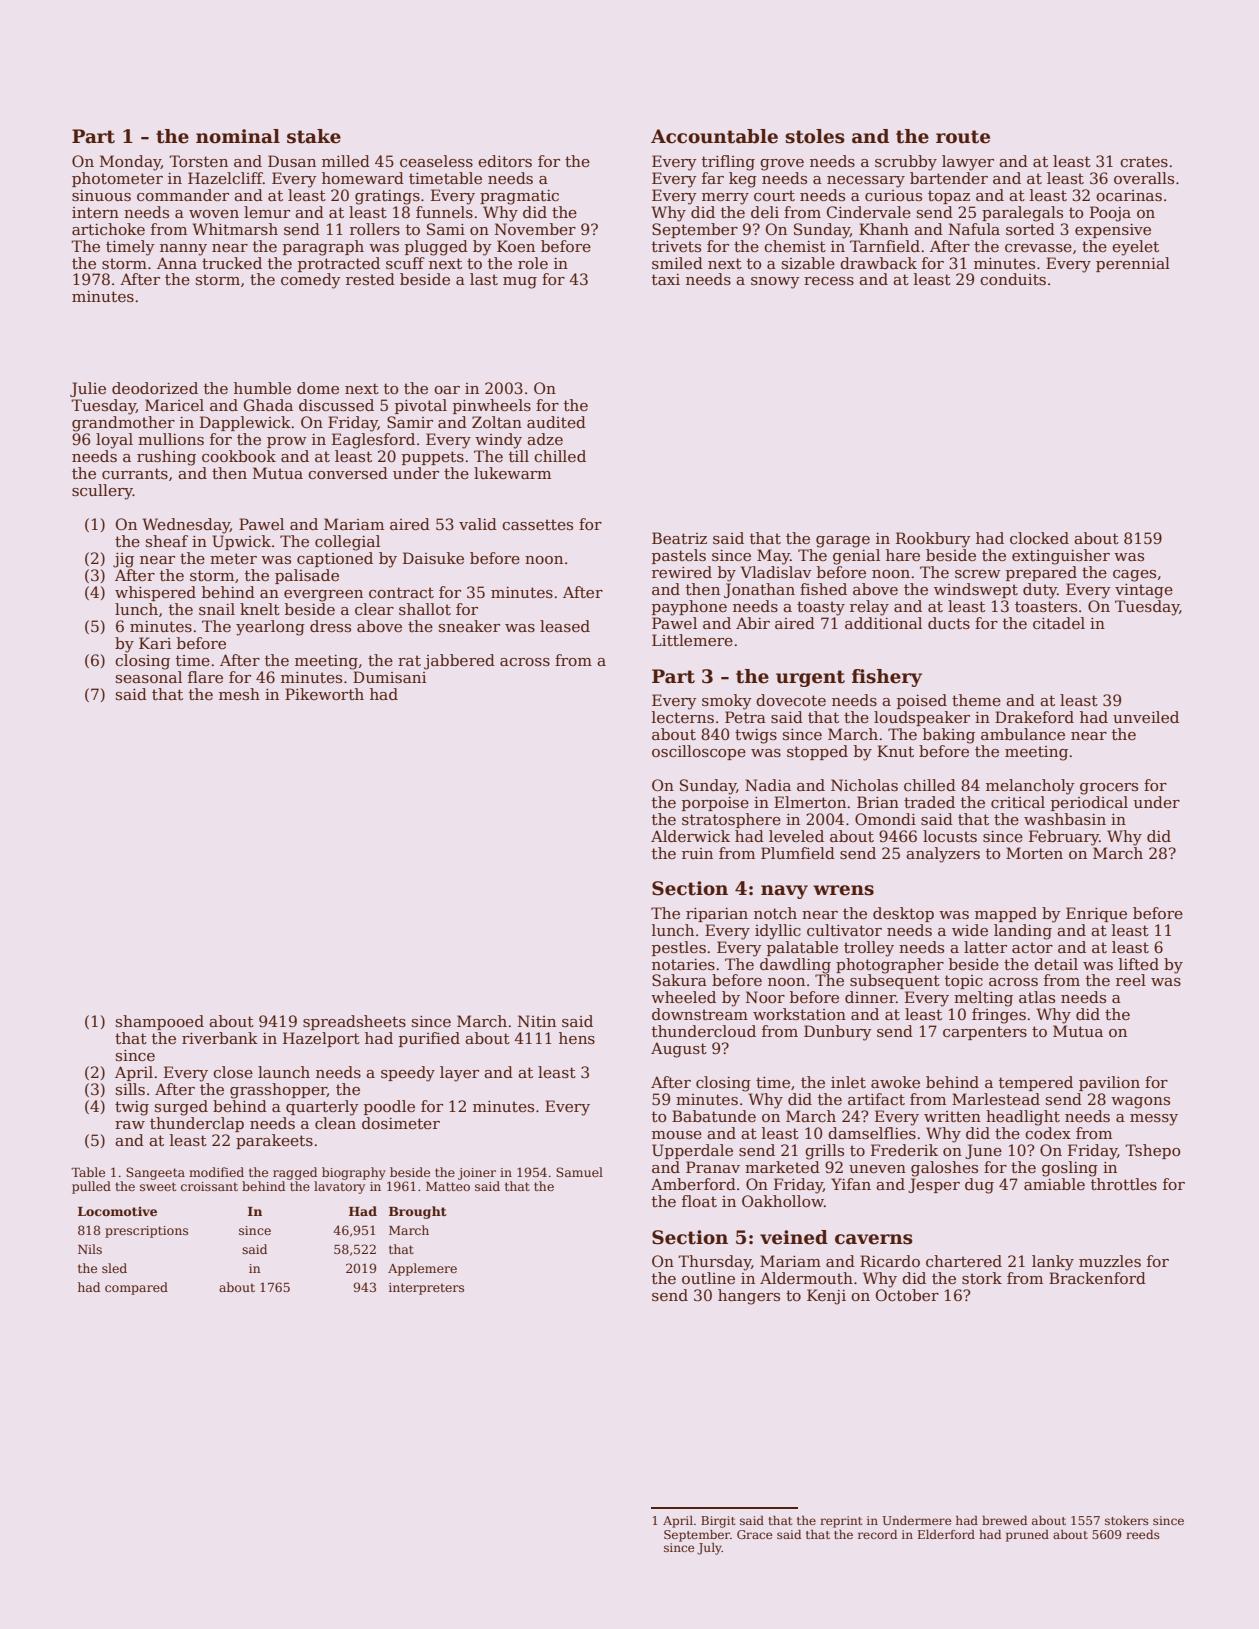  I want to click on Monday, so click(130, 163).
